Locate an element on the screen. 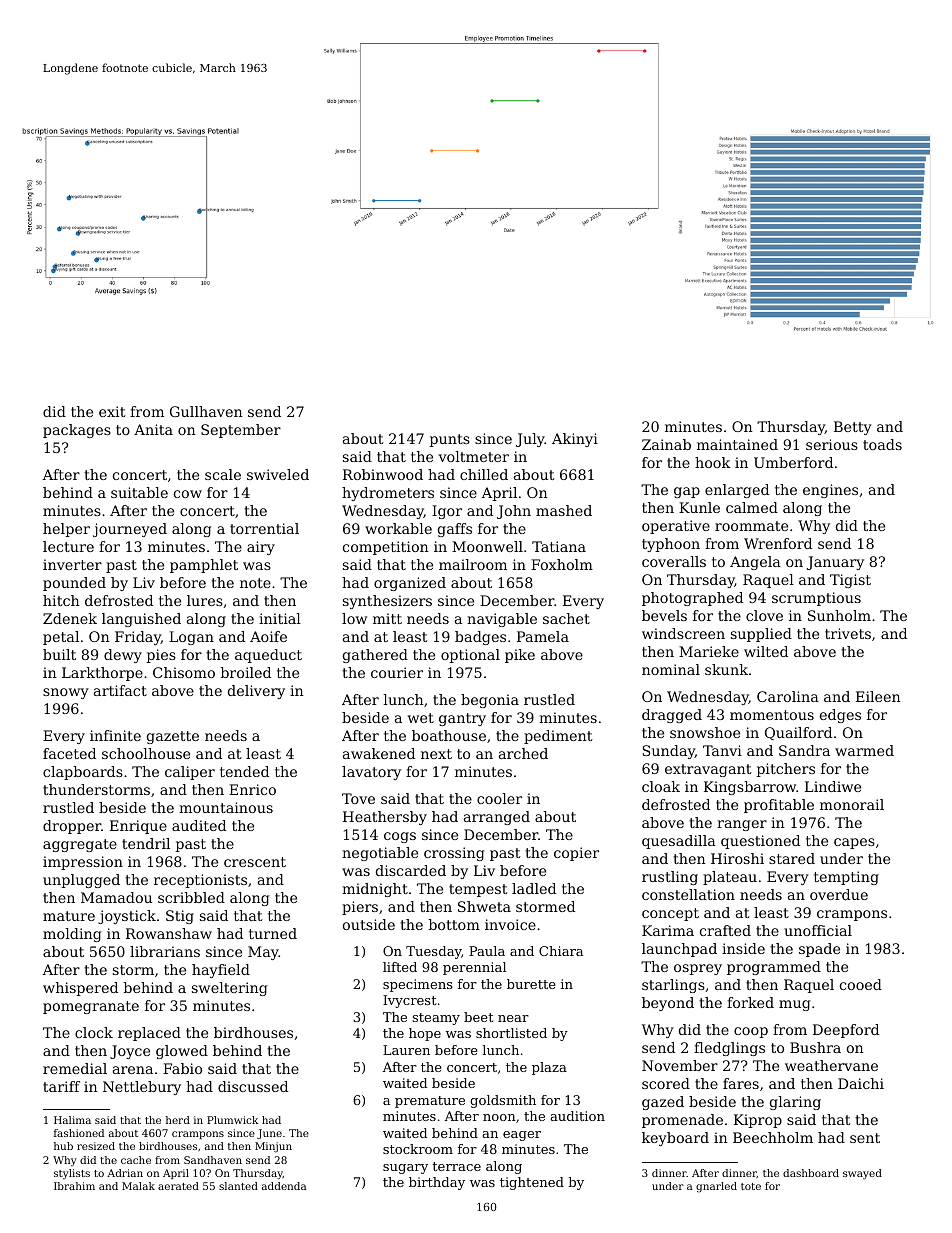 The height and width of the screenshot is (1233, 952). snowy is located at coordinates (66, 693).
